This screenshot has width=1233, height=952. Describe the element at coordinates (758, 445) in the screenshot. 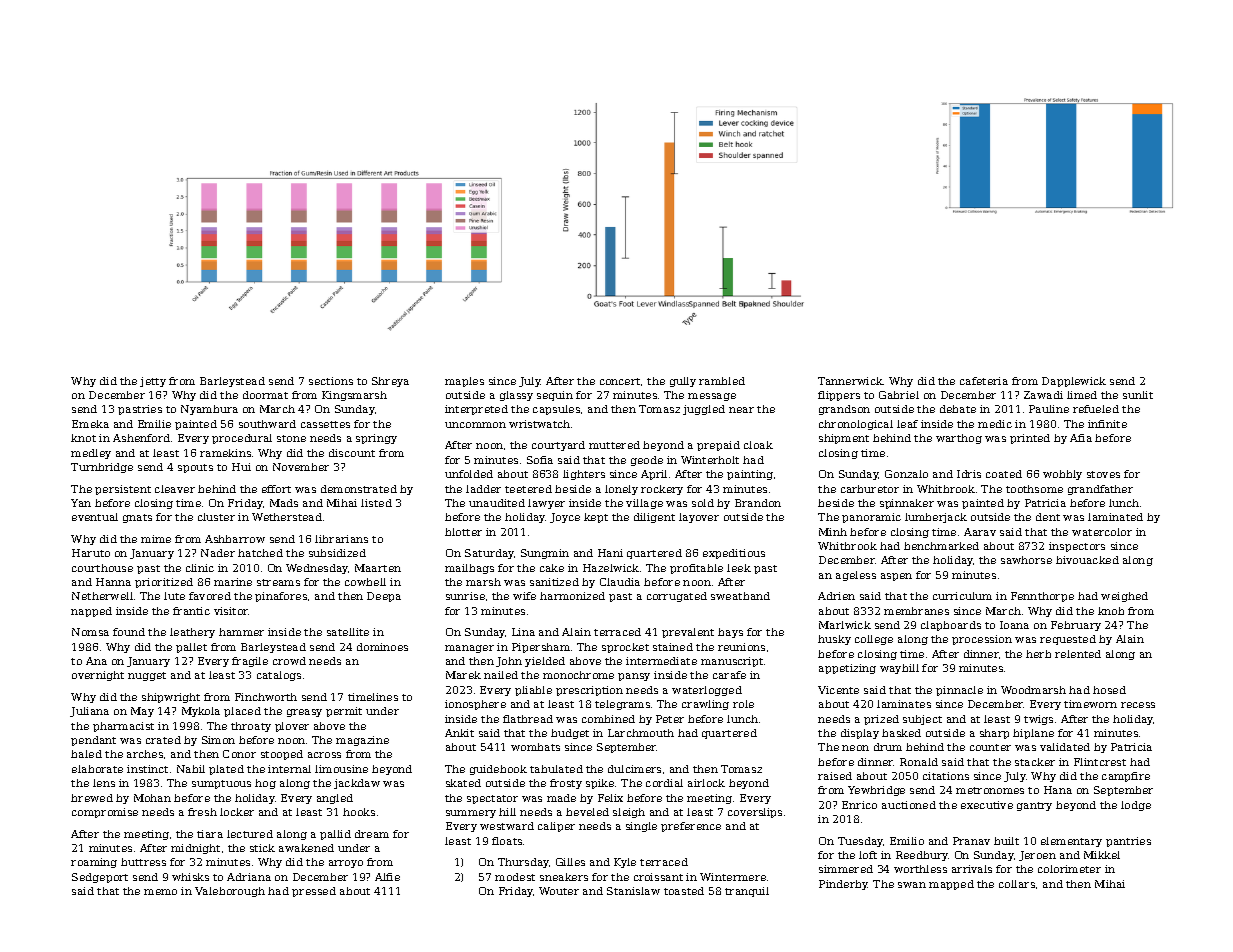

I see `cloak` at that location.
